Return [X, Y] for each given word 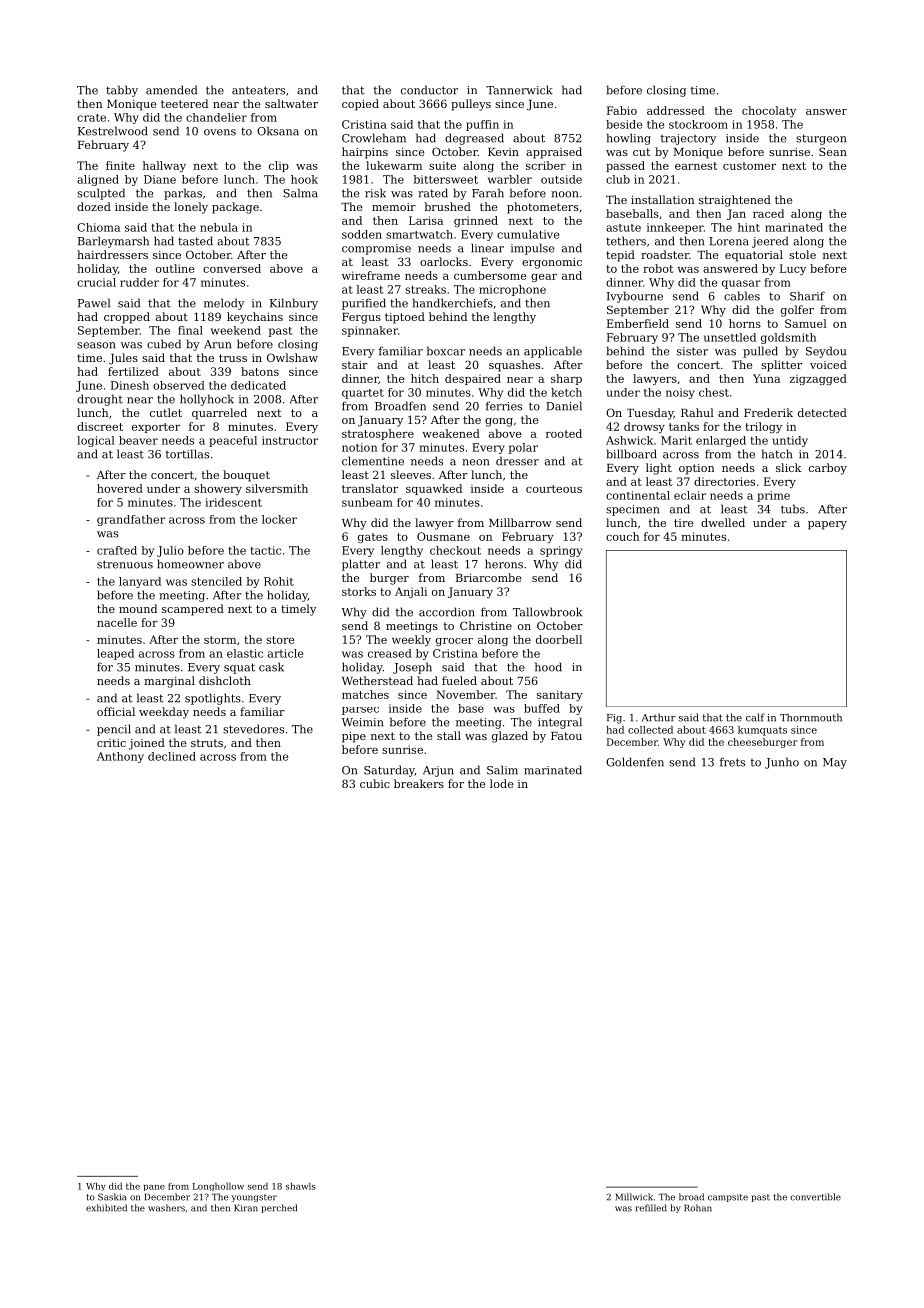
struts [207, 743]
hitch [425, 378]
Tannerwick [519, 90]
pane [154, 1188]
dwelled [723, 522]
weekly [411, 640]
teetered [184, 103]
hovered [120, 488]
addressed [676, 110]
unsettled [730, 337]
